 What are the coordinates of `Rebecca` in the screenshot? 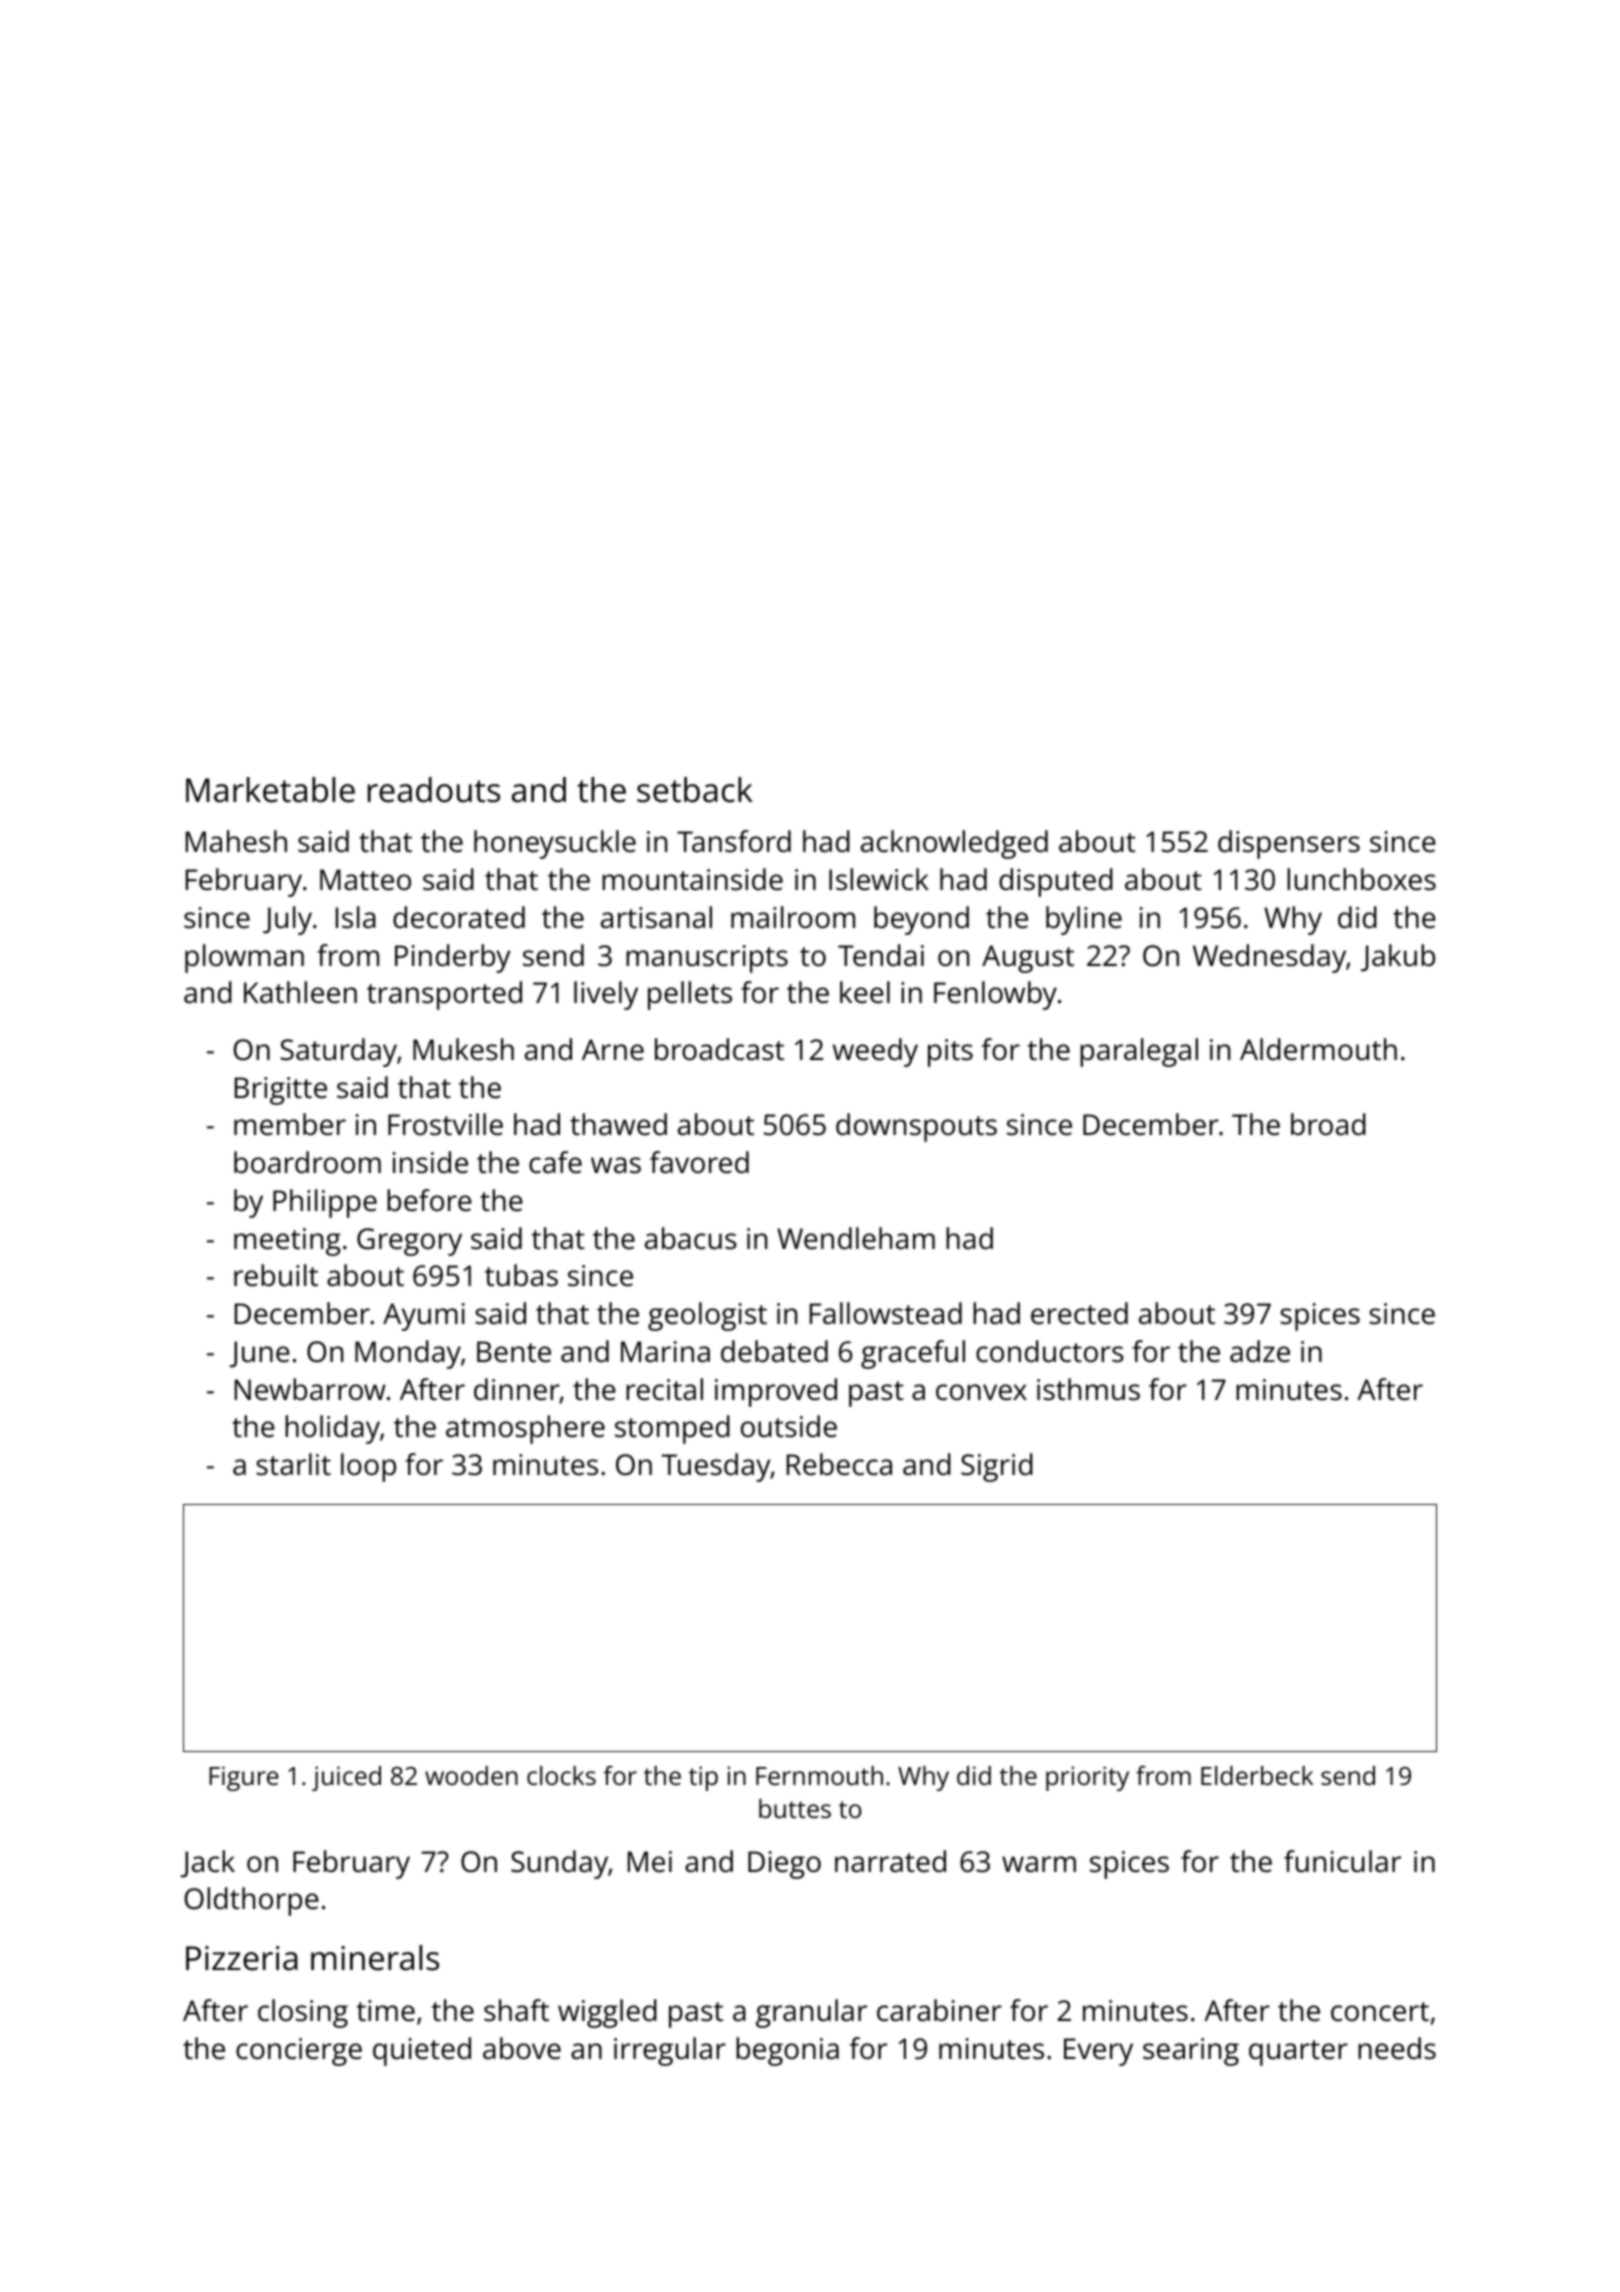 It's located at (839, 1464).
